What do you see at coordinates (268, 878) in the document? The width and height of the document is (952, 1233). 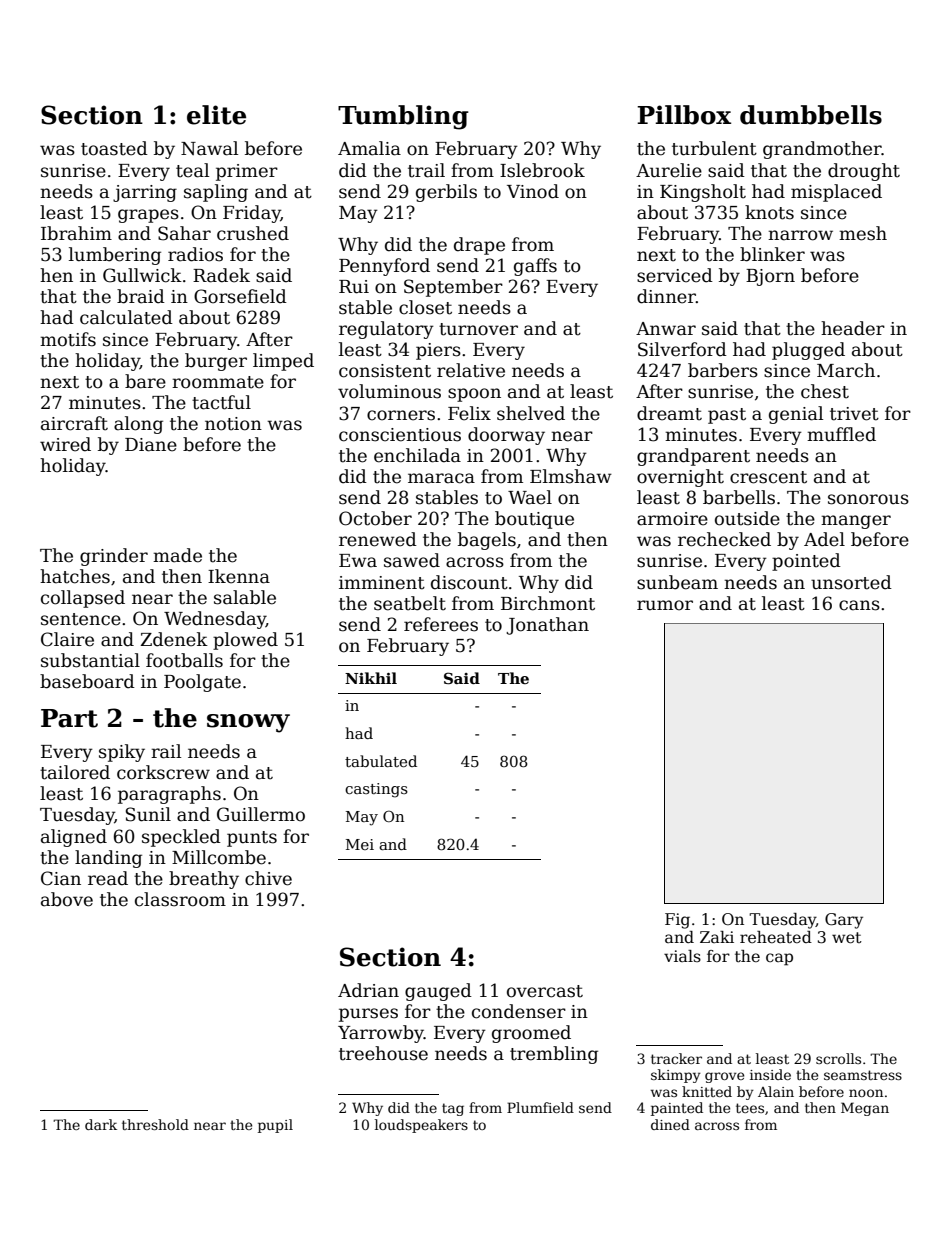 I see `chive` at bounding box center [268, 878].
